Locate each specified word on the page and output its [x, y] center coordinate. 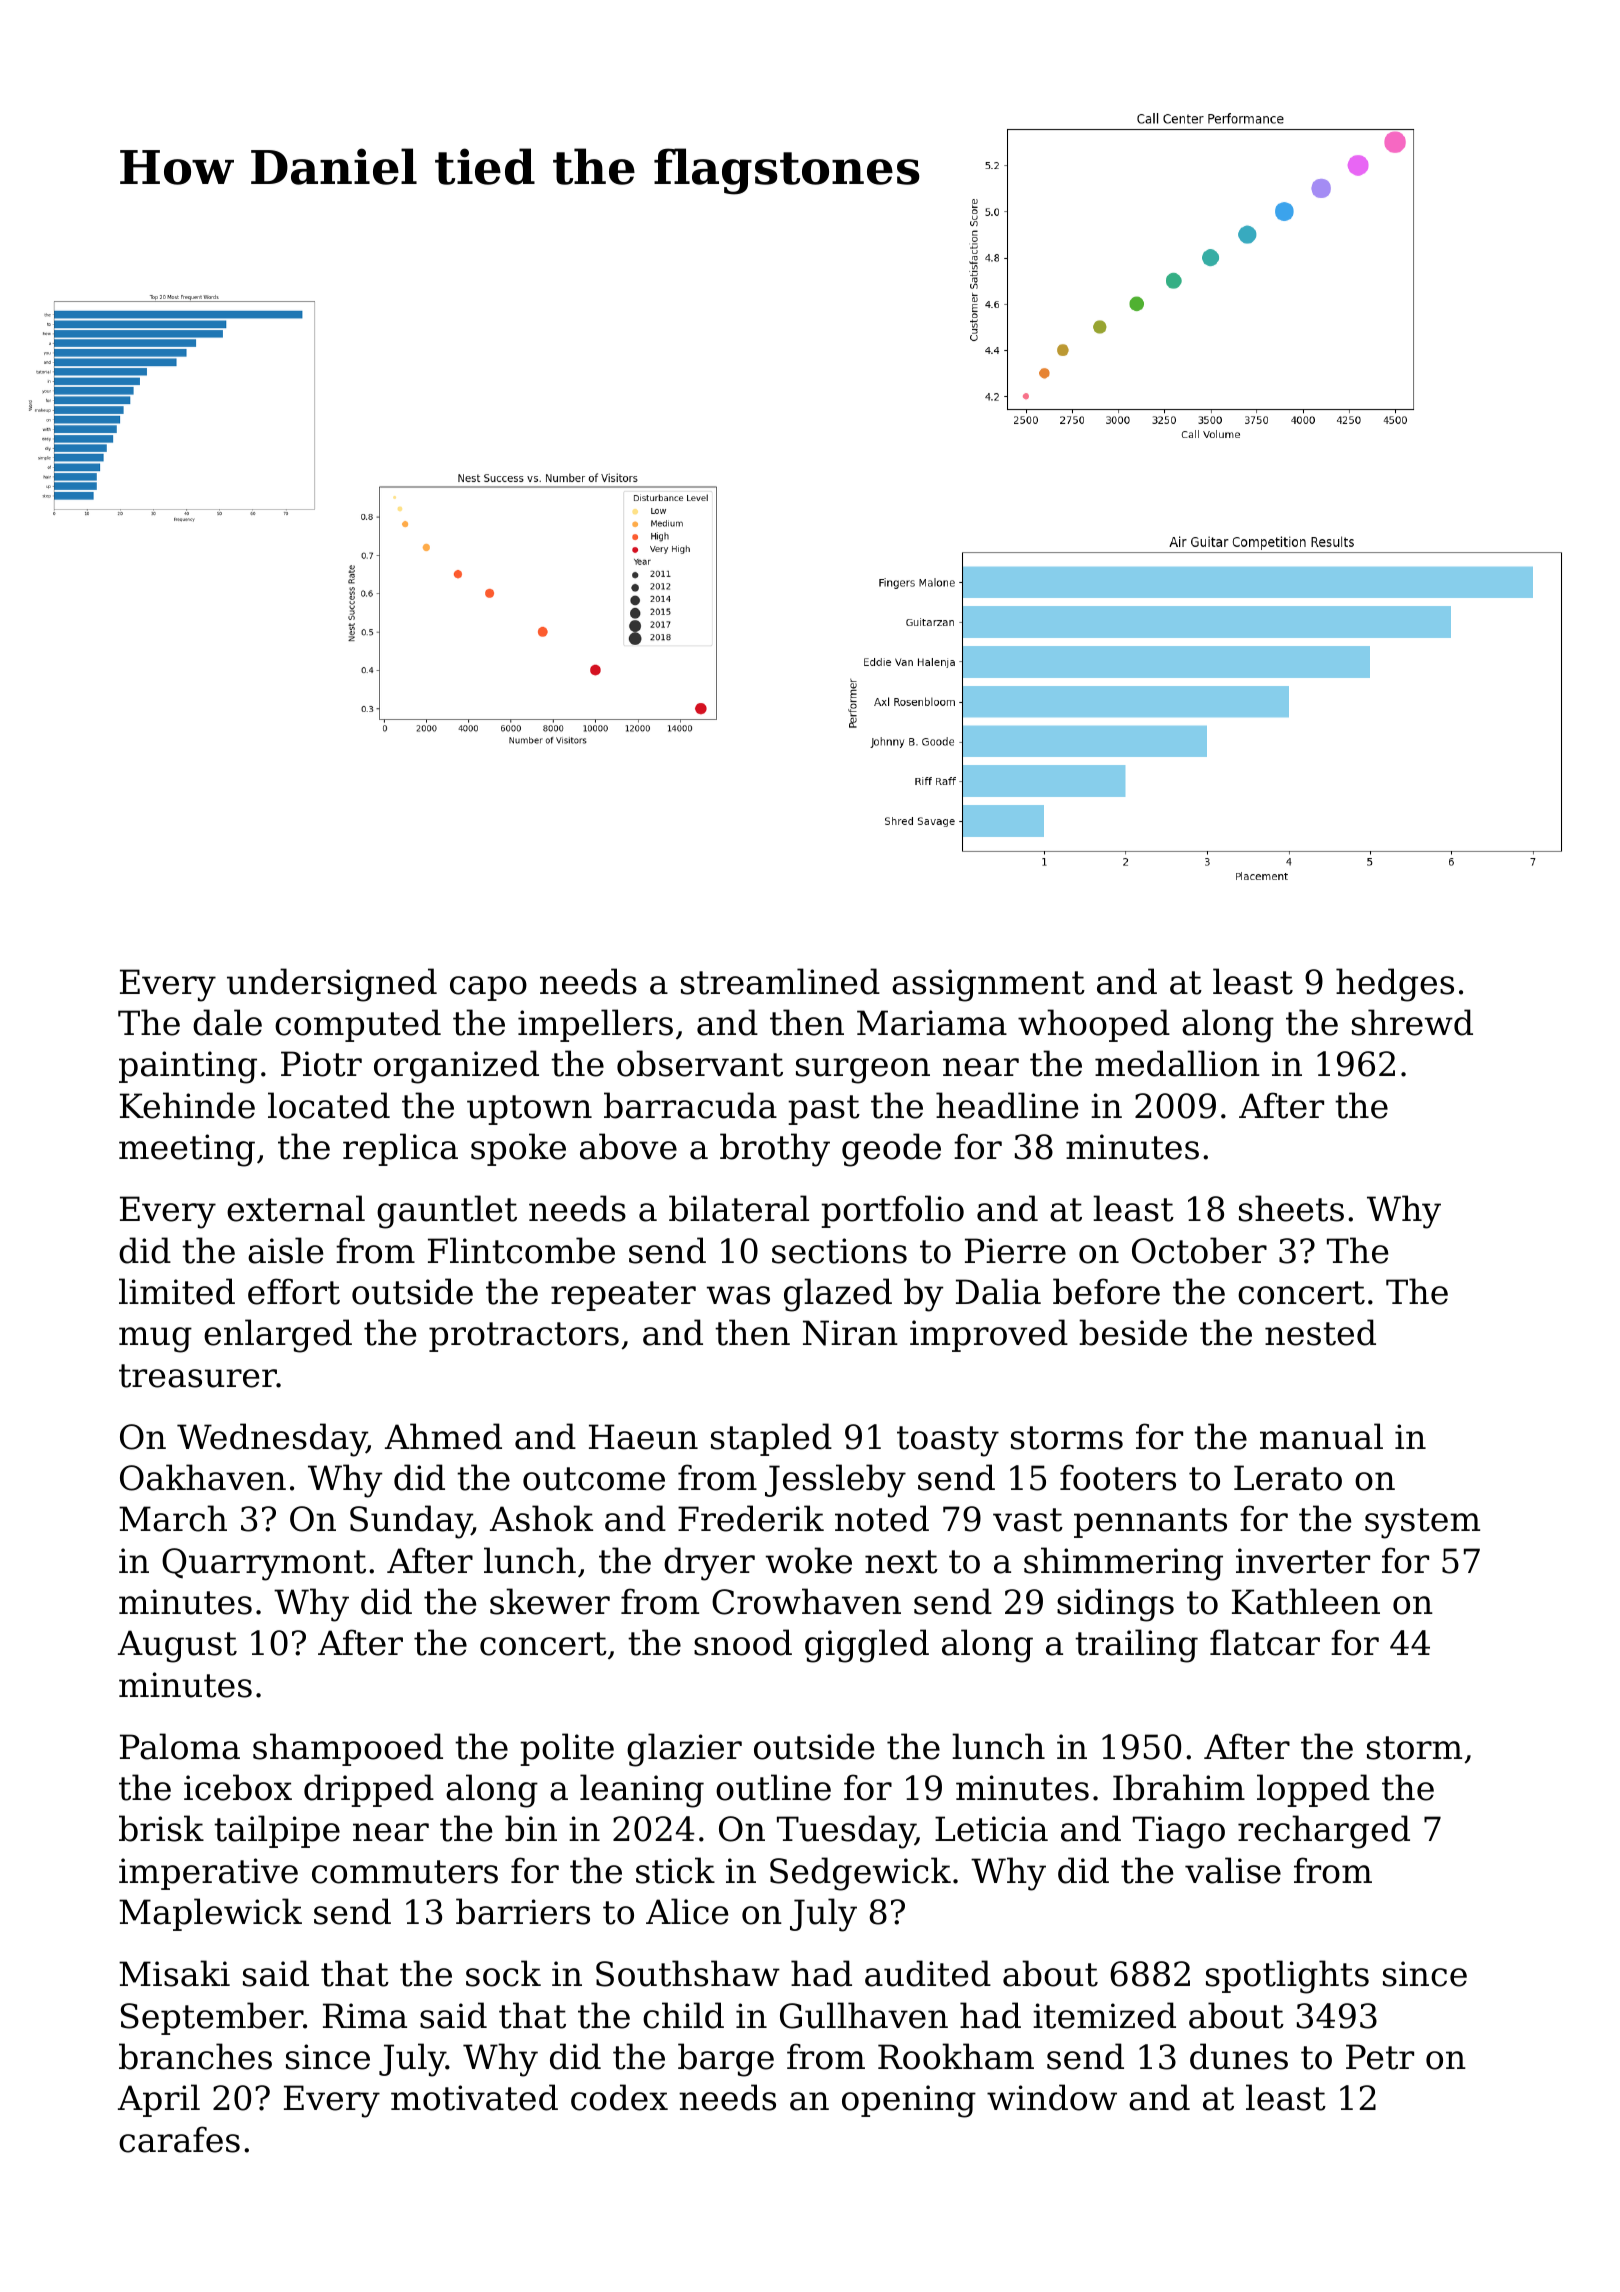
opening [909, 2101]
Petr [1380, 2057]
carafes [179, 2139]
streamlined [780, 981]
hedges [1395, 985]
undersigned [332, 985]
